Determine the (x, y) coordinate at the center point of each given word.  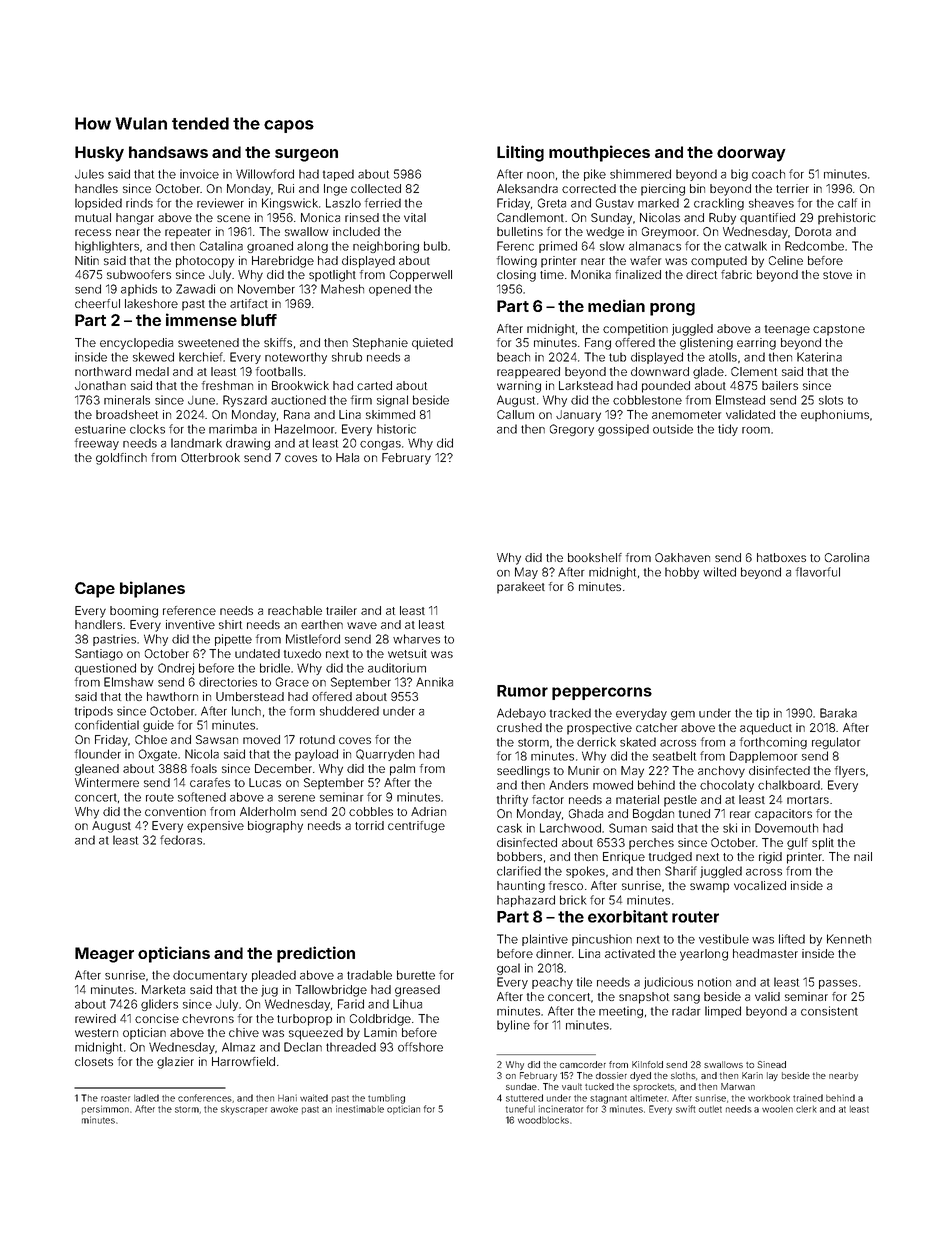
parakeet (521, 588)
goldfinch (121, 459)
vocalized (760, 885)
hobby (682, 573)
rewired (95, 1018)
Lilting (520, 153)
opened (390, 290)
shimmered (640, 174)
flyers (850, 772)
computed (719, 262)
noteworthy (296, 358)
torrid (369, 825)
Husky (99, 154)
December (283, 768)
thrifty (512, 801)
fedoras (181, 840)
